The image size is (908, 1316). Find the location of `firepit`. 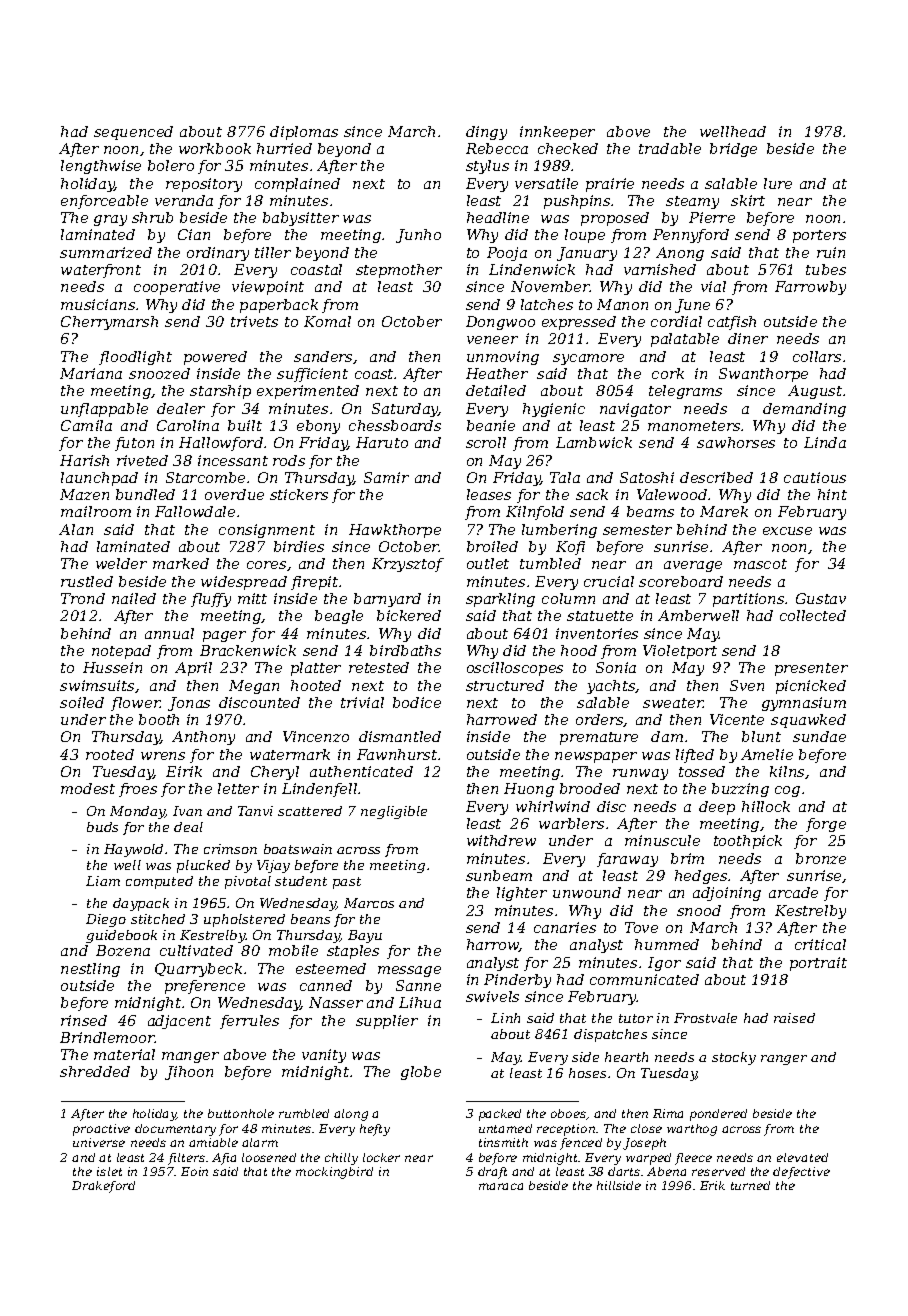

firepit is located at coordinates (314, 583).
